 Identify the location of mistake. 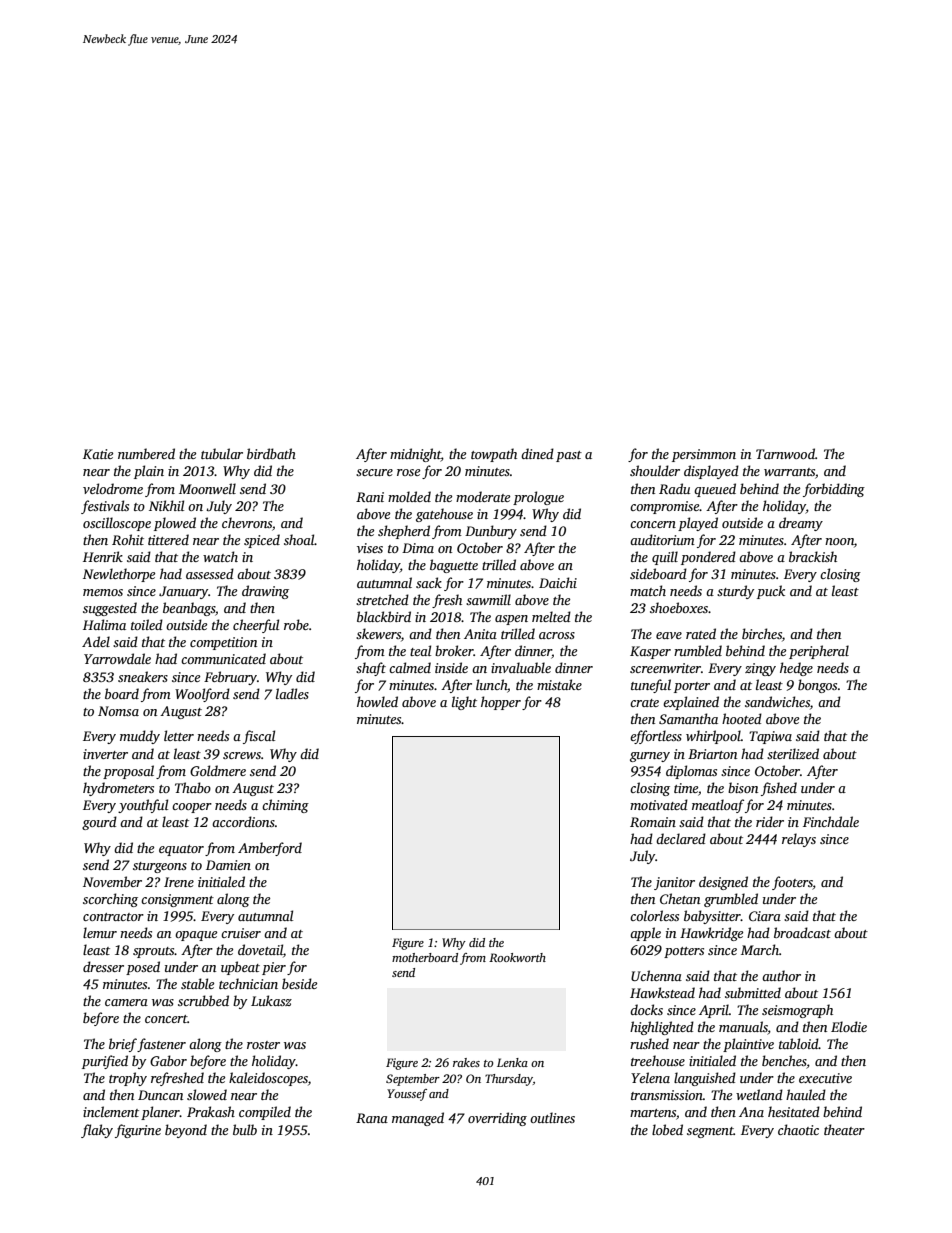
(559, 684).
